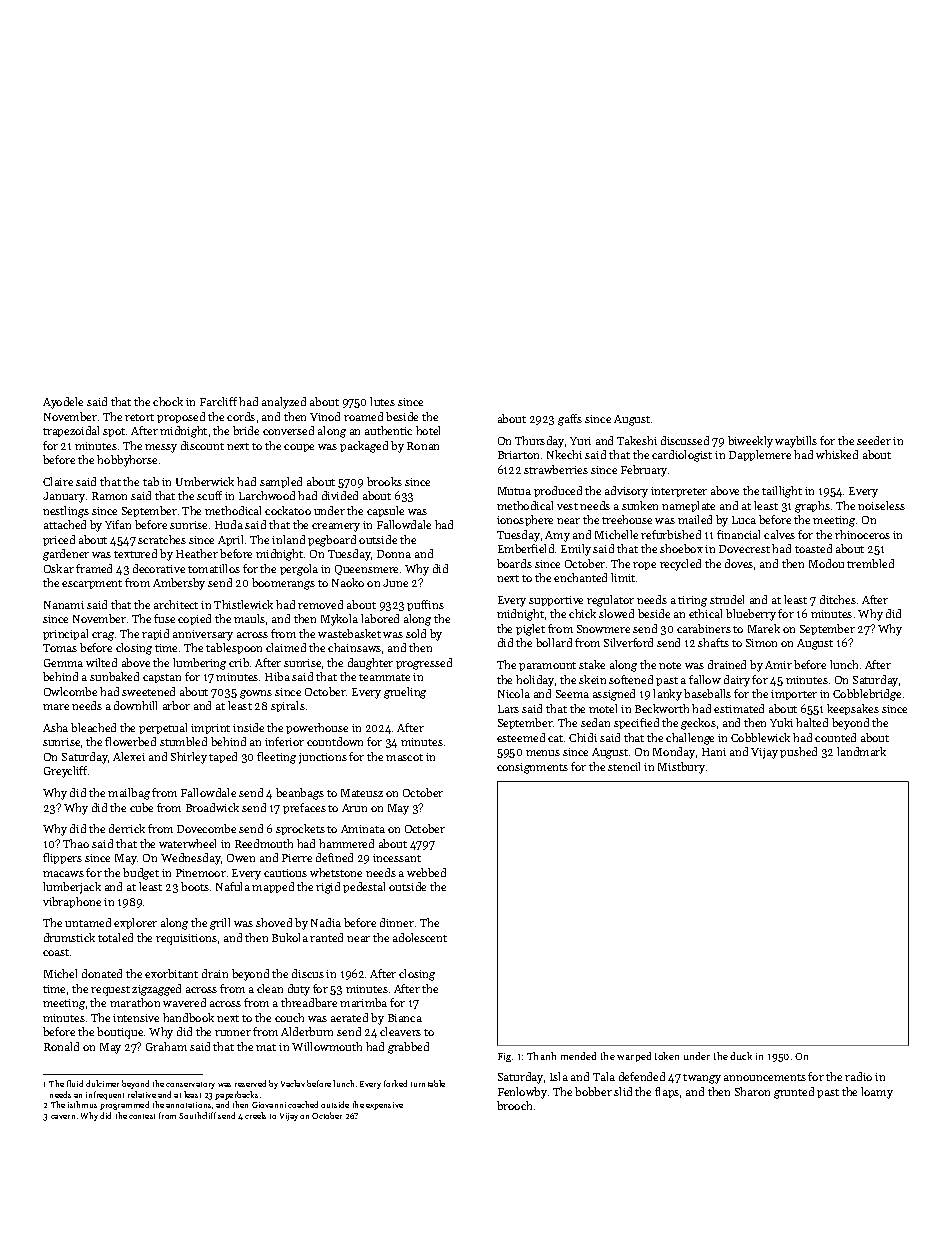 The image size is (952, 1233). Describe the element at coordinates (229, 524) in the screenshot. I see `Huda` at that location.
